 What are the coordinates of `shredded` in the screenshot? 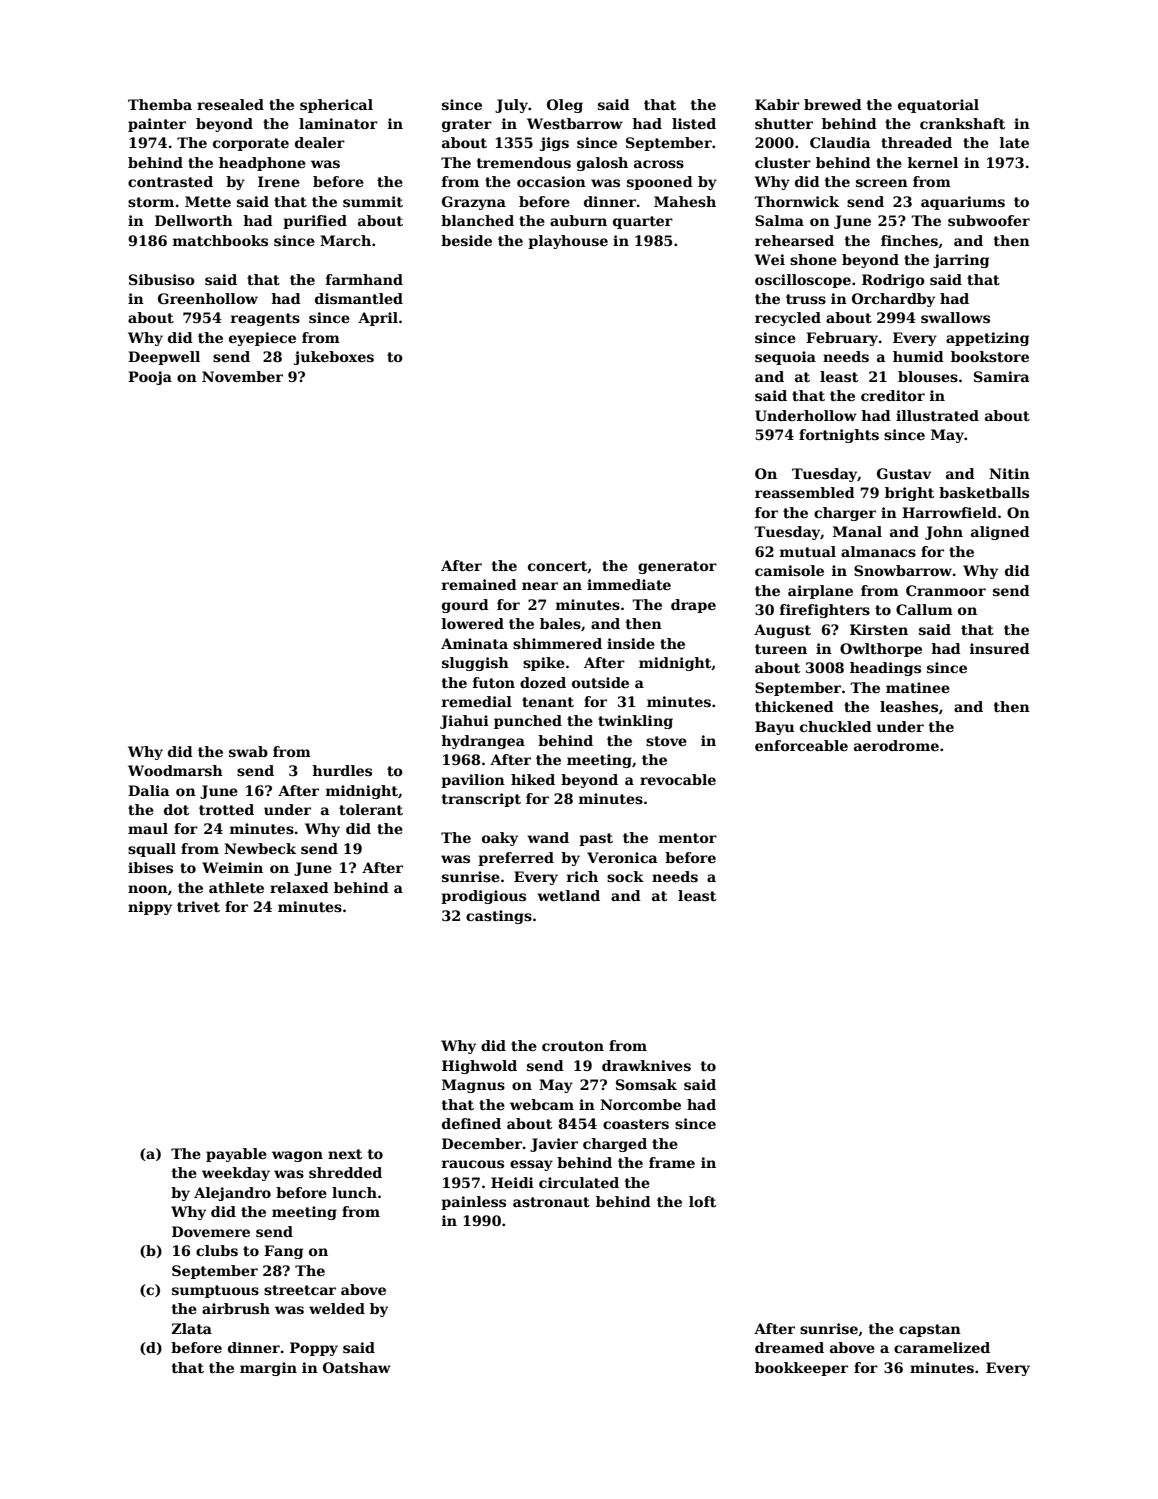 It's located at (345, 1172).
